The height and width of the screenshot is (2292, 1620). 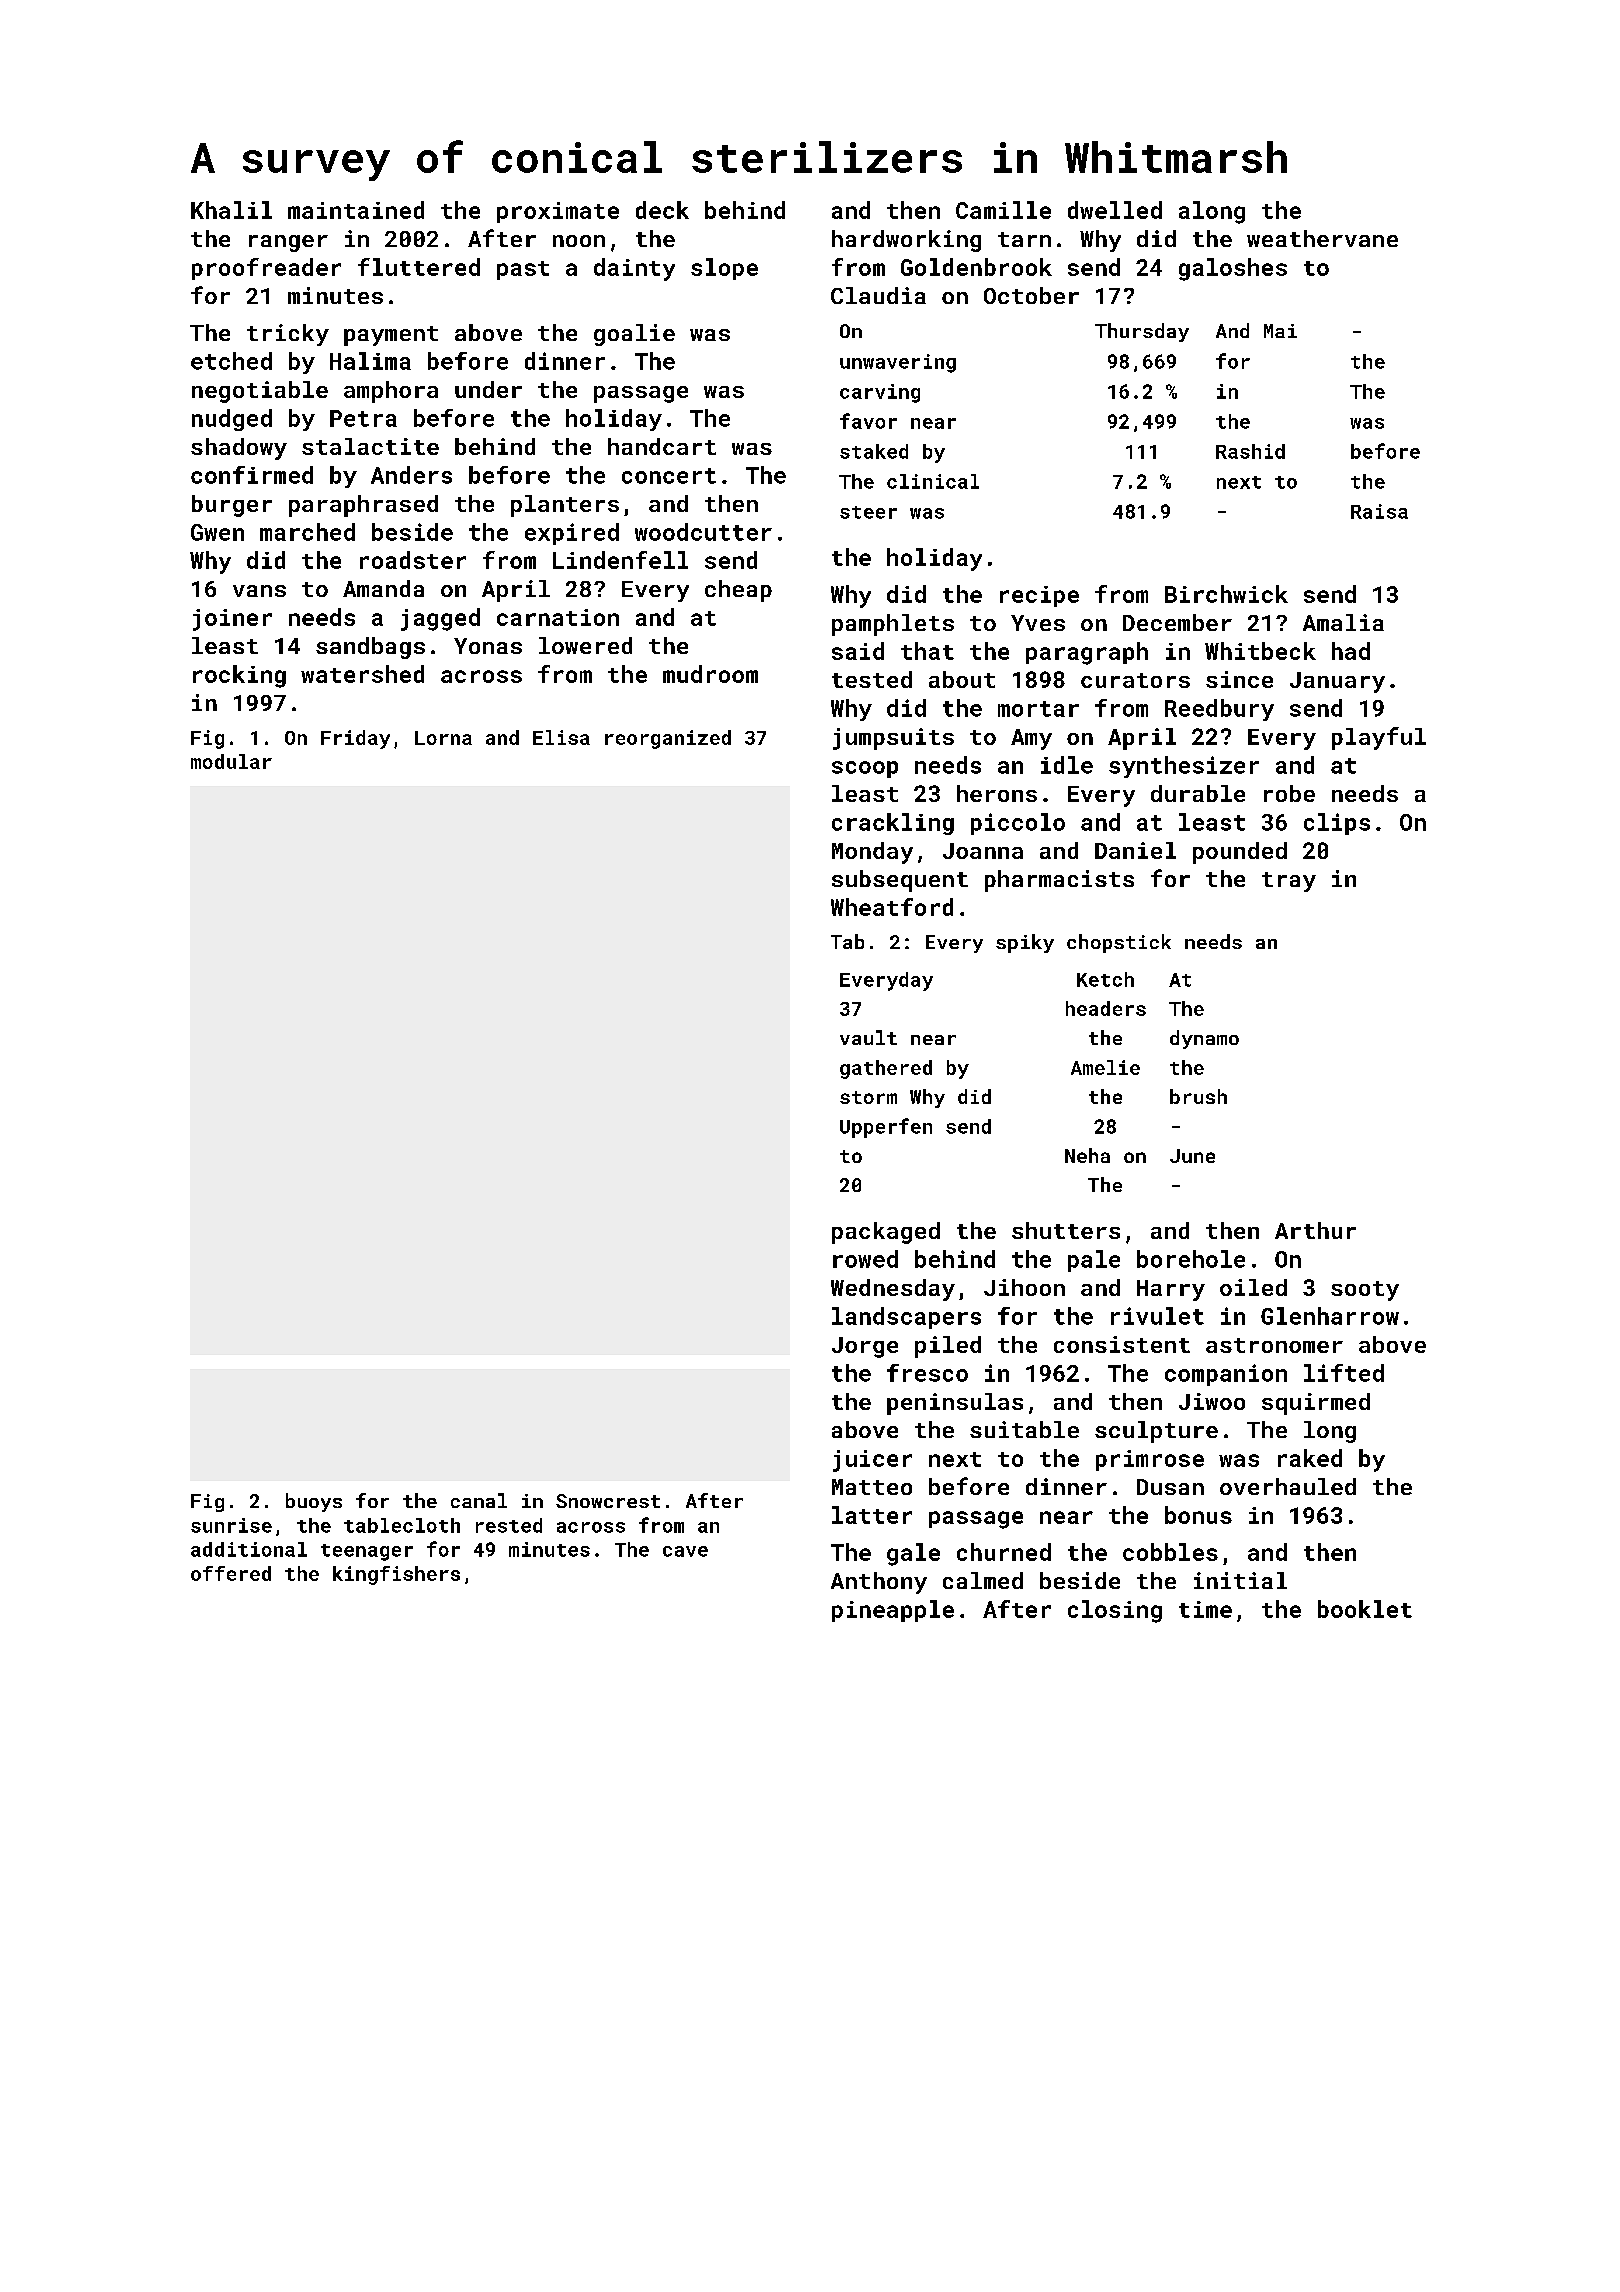 I want to click on Khalil, so click(x=231, y=210).
